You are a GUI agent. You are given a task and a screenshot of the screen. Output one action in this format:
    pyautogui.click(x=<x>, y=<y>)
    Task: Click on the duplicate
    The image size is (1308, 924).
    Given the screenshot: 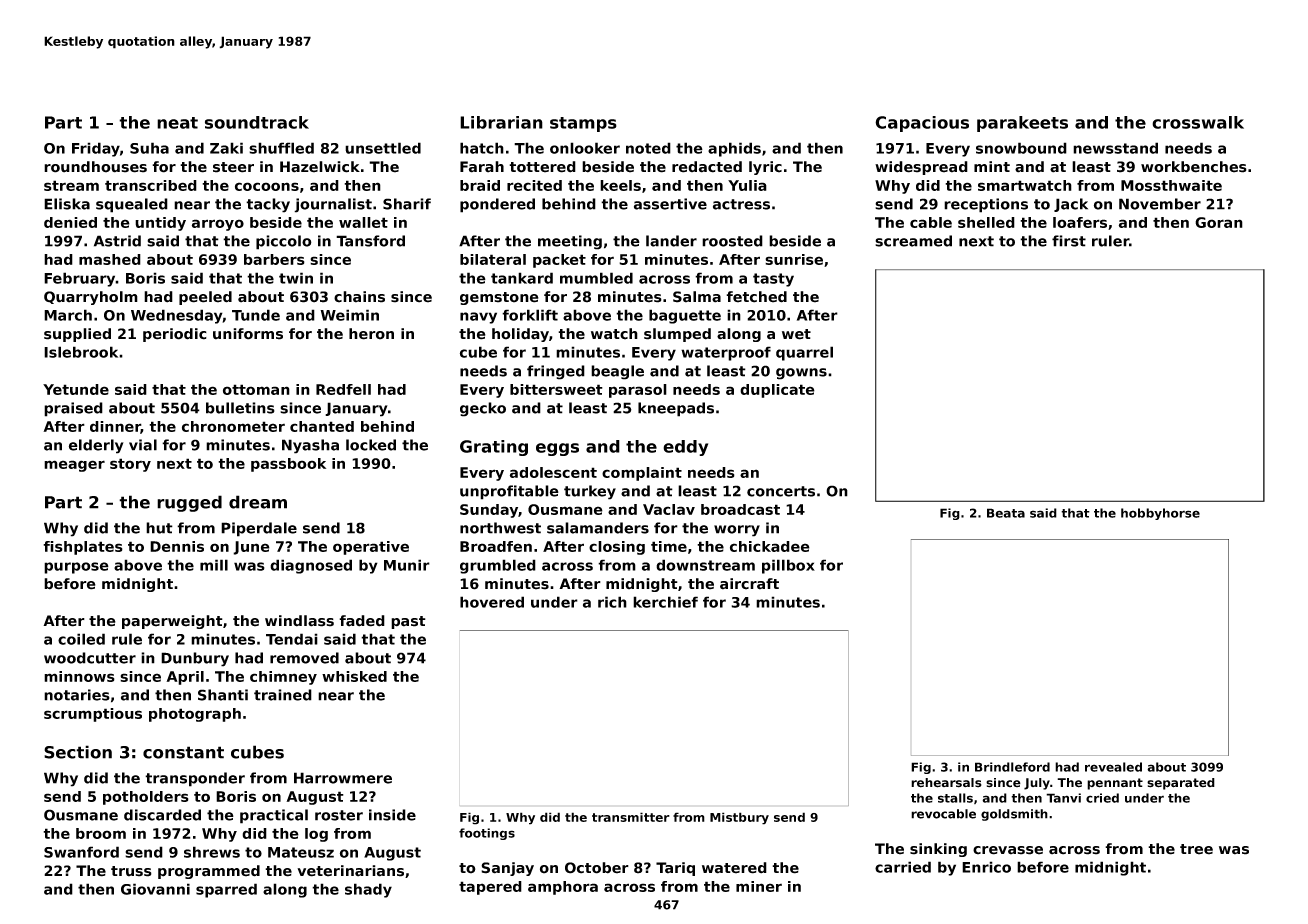 What is the action you would take?
    pyautogui.click(x=777, y=391)
